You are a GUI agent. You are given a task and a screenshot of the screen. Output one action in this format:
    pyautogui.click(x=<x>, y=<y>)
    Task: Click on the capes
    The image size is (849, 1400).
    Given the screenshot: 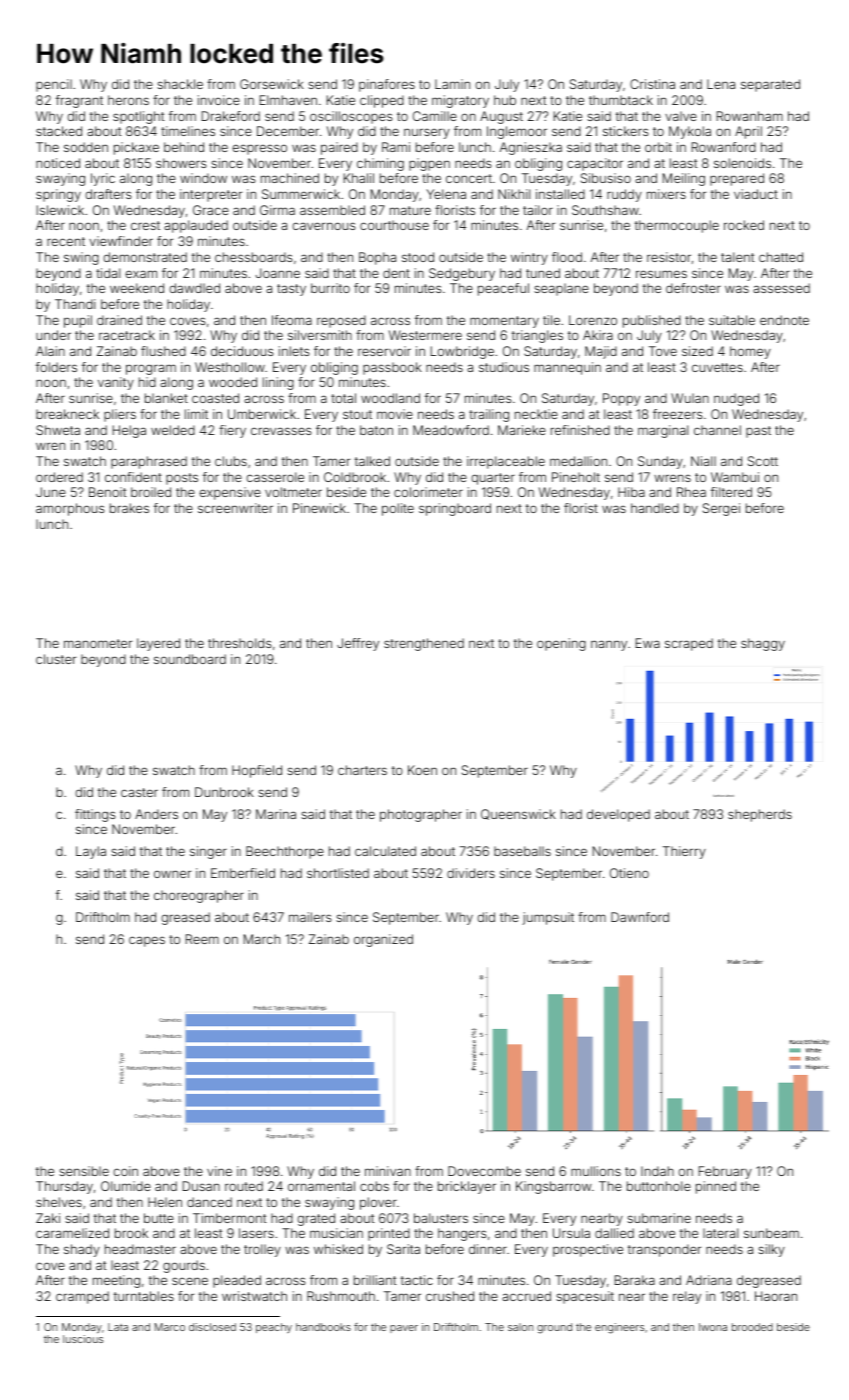 What is the action you would take?
    pyautogui.click(x=147, y=941)
